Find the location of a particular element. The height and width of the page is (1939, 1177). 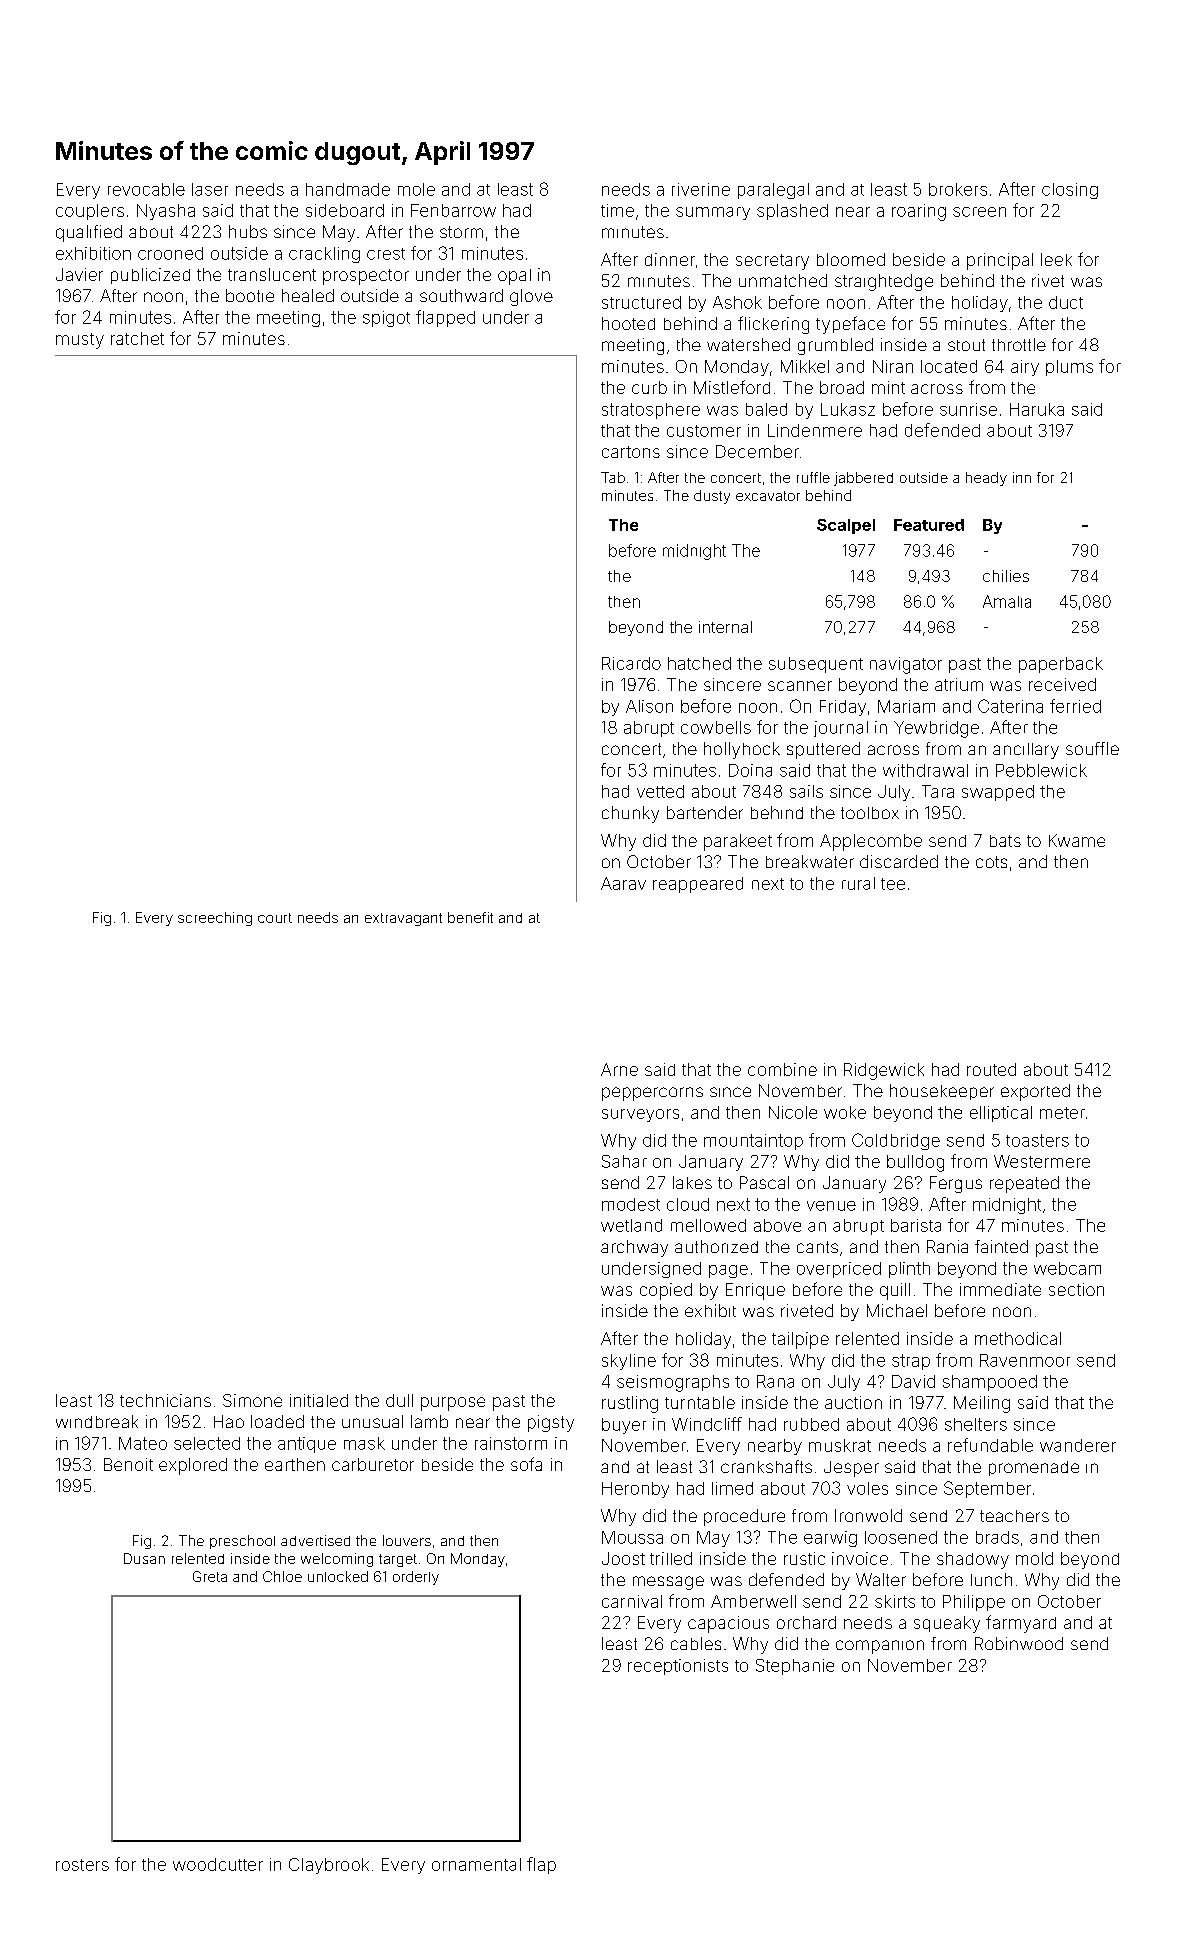

summary is located at coordinates (713, 213).
